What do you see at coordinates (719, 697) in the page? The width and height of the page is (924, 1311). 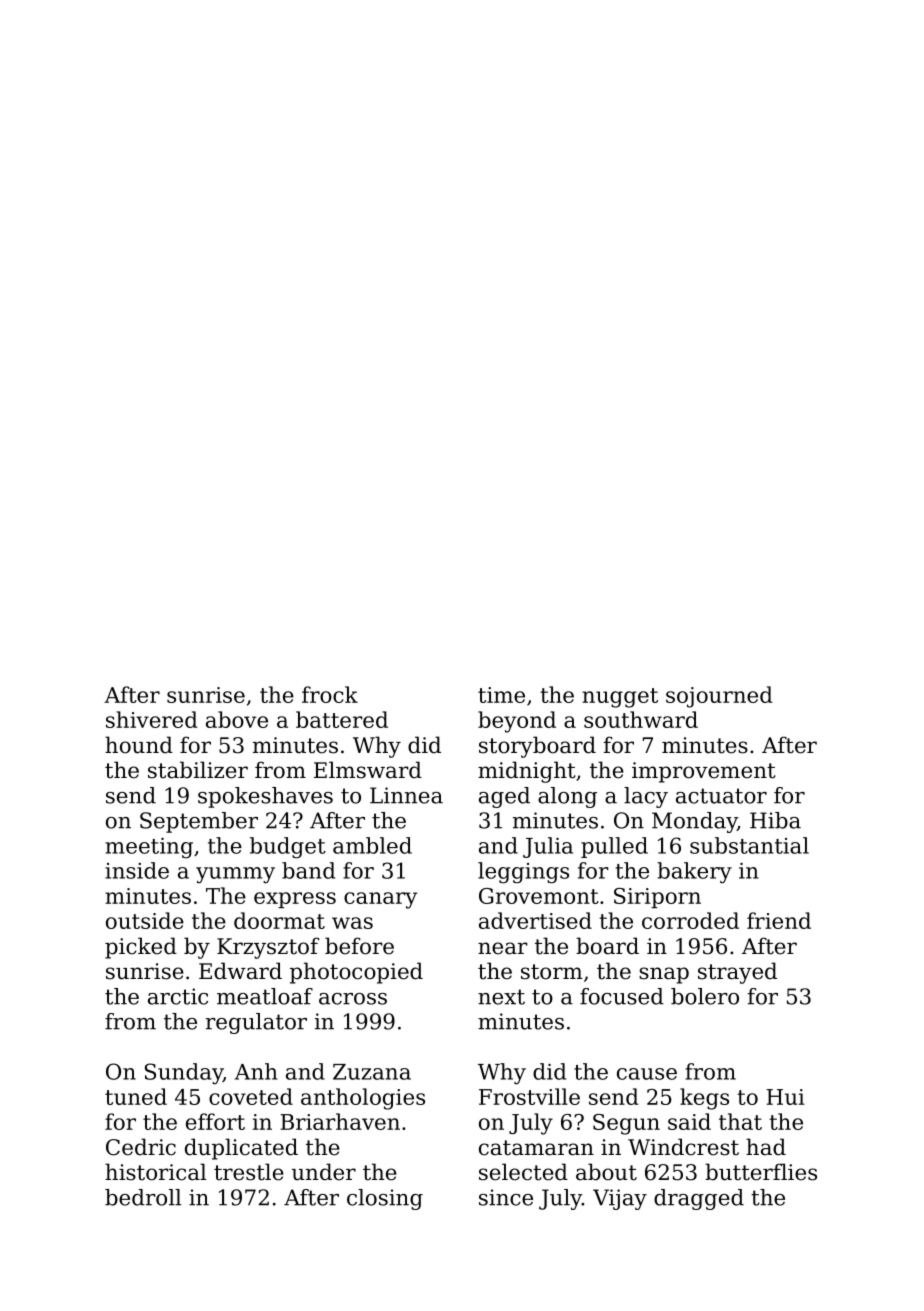 I see `sojourned` at bounding box center [719, 697].
